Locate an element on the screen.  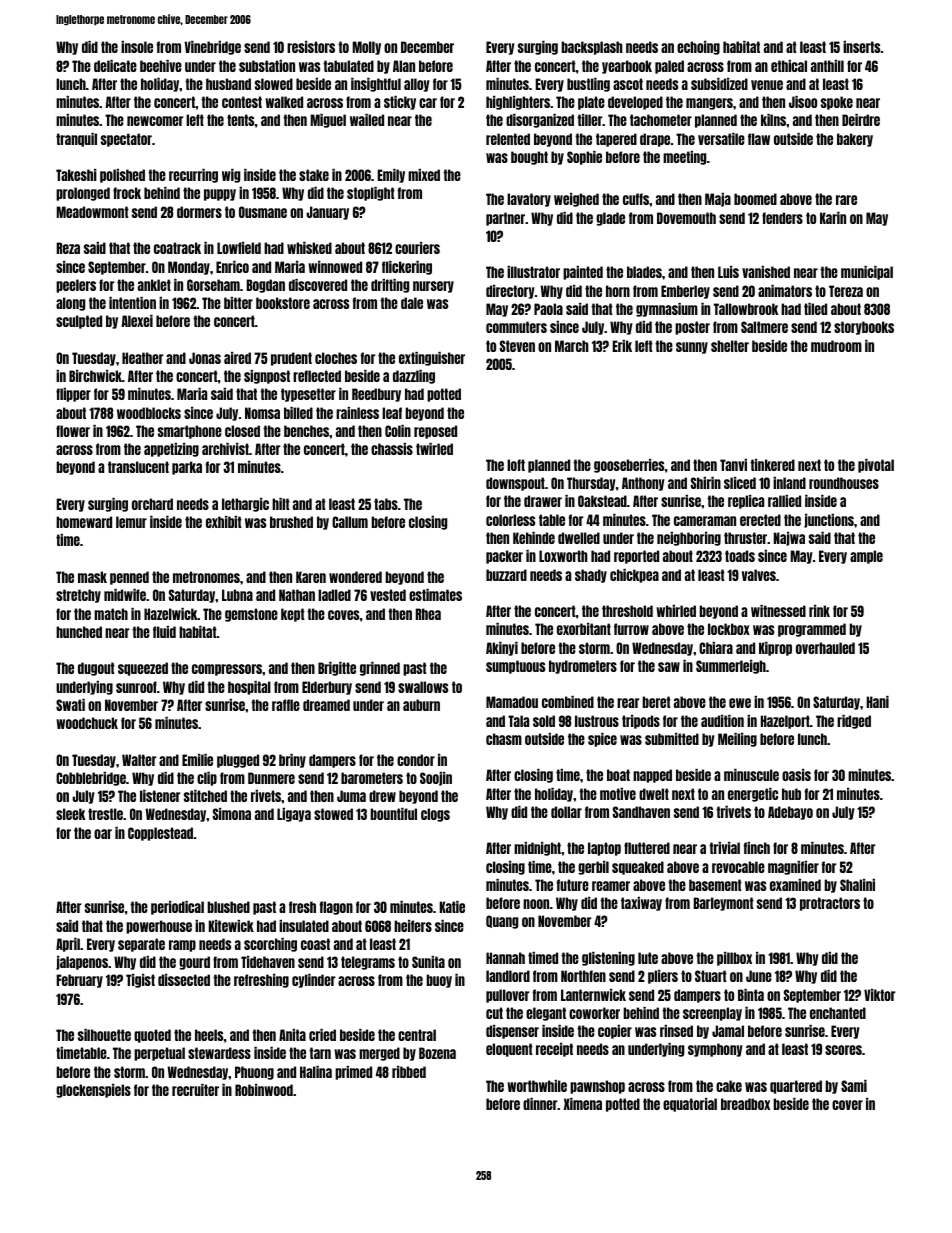
plugged is located at coordinates (238, 761).
